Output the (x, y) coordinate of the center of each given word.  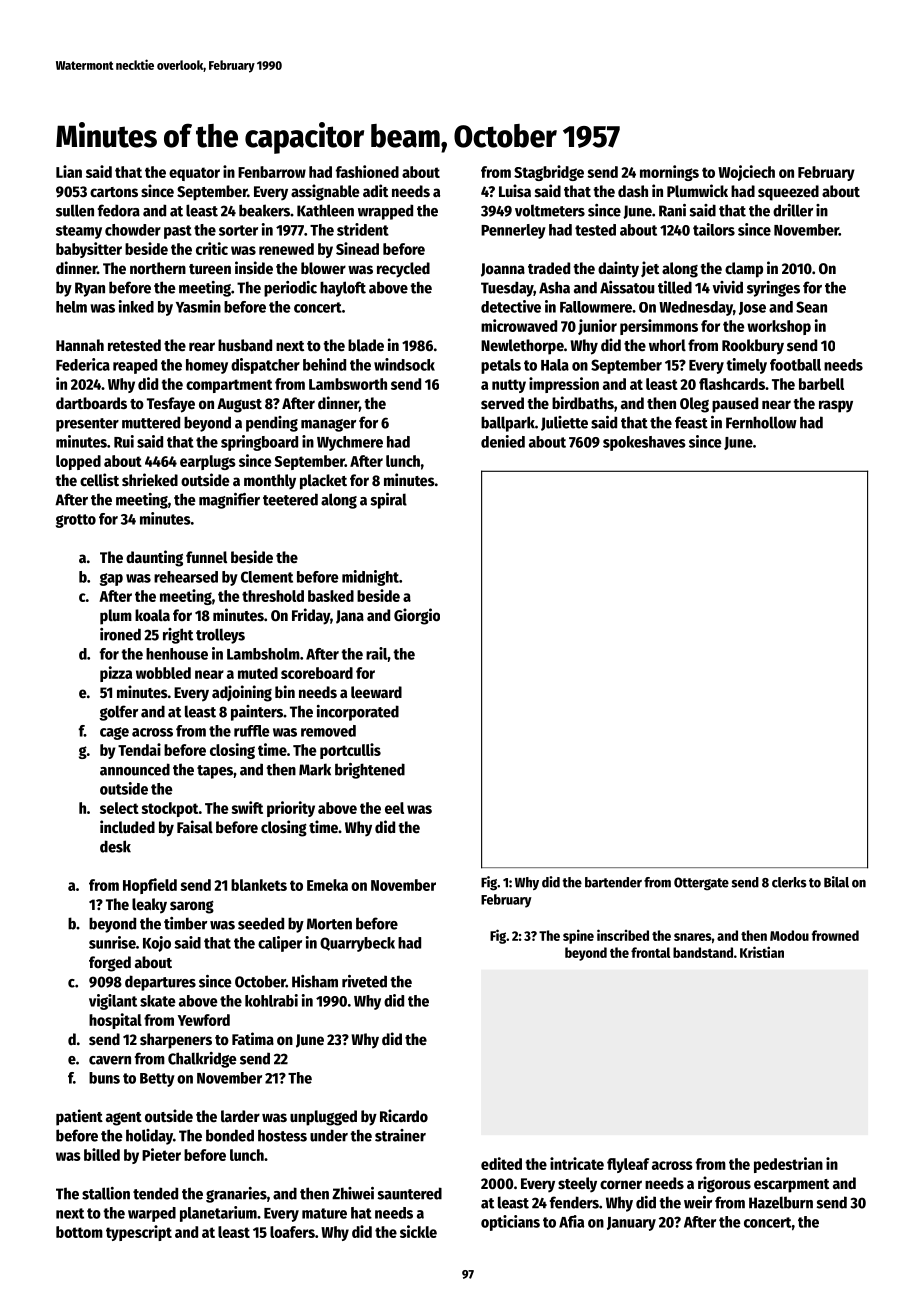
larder (240, 1116)
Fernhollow (761, 422)
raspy (836, 406)
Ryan (90, 289)
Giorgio (417, 616)
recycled (403, 270)
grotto (76, 521)
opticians (510, 1223)
